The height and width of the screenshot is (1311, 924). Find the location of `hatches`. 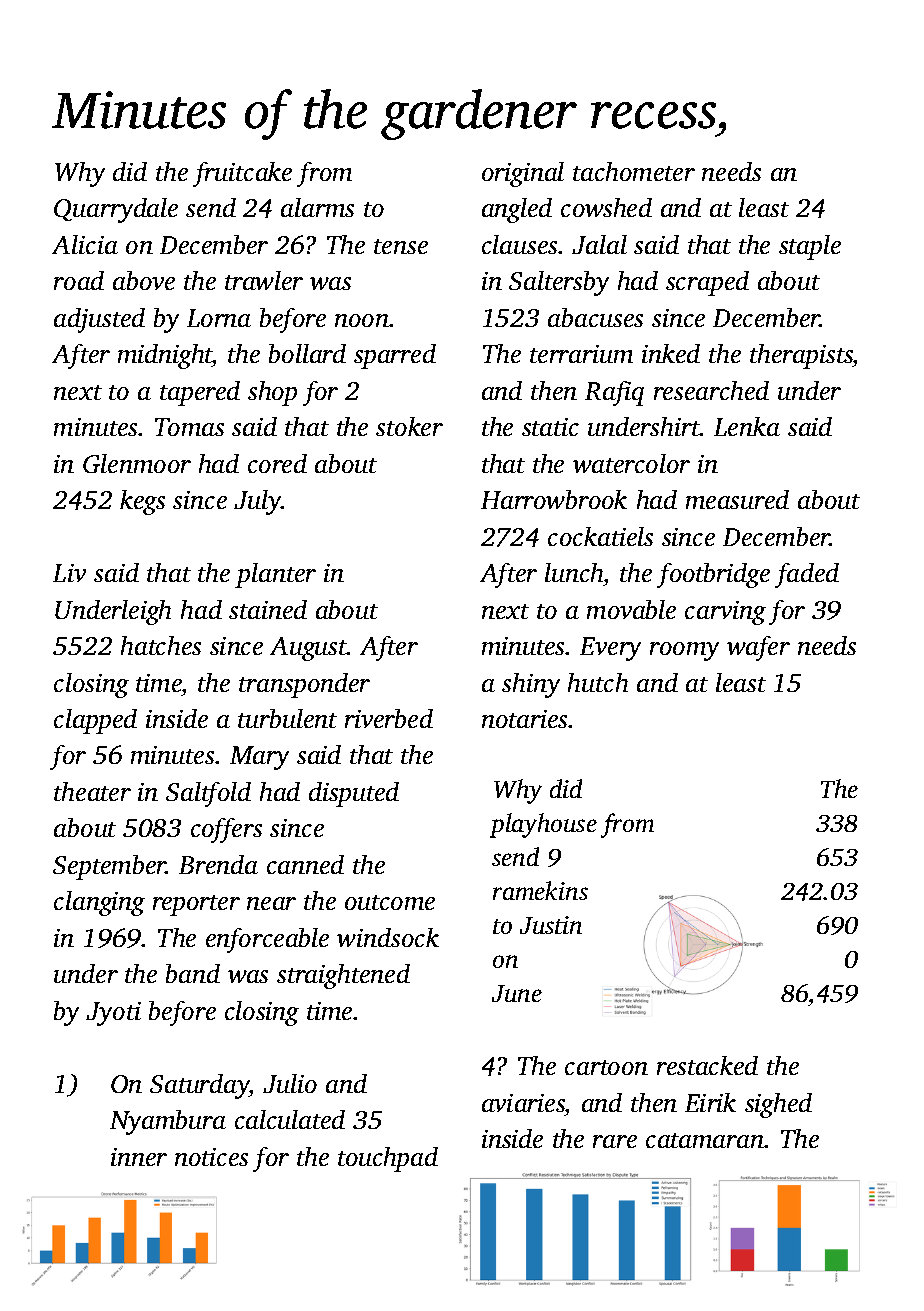

hatches is located at coordinates (161, 645).
